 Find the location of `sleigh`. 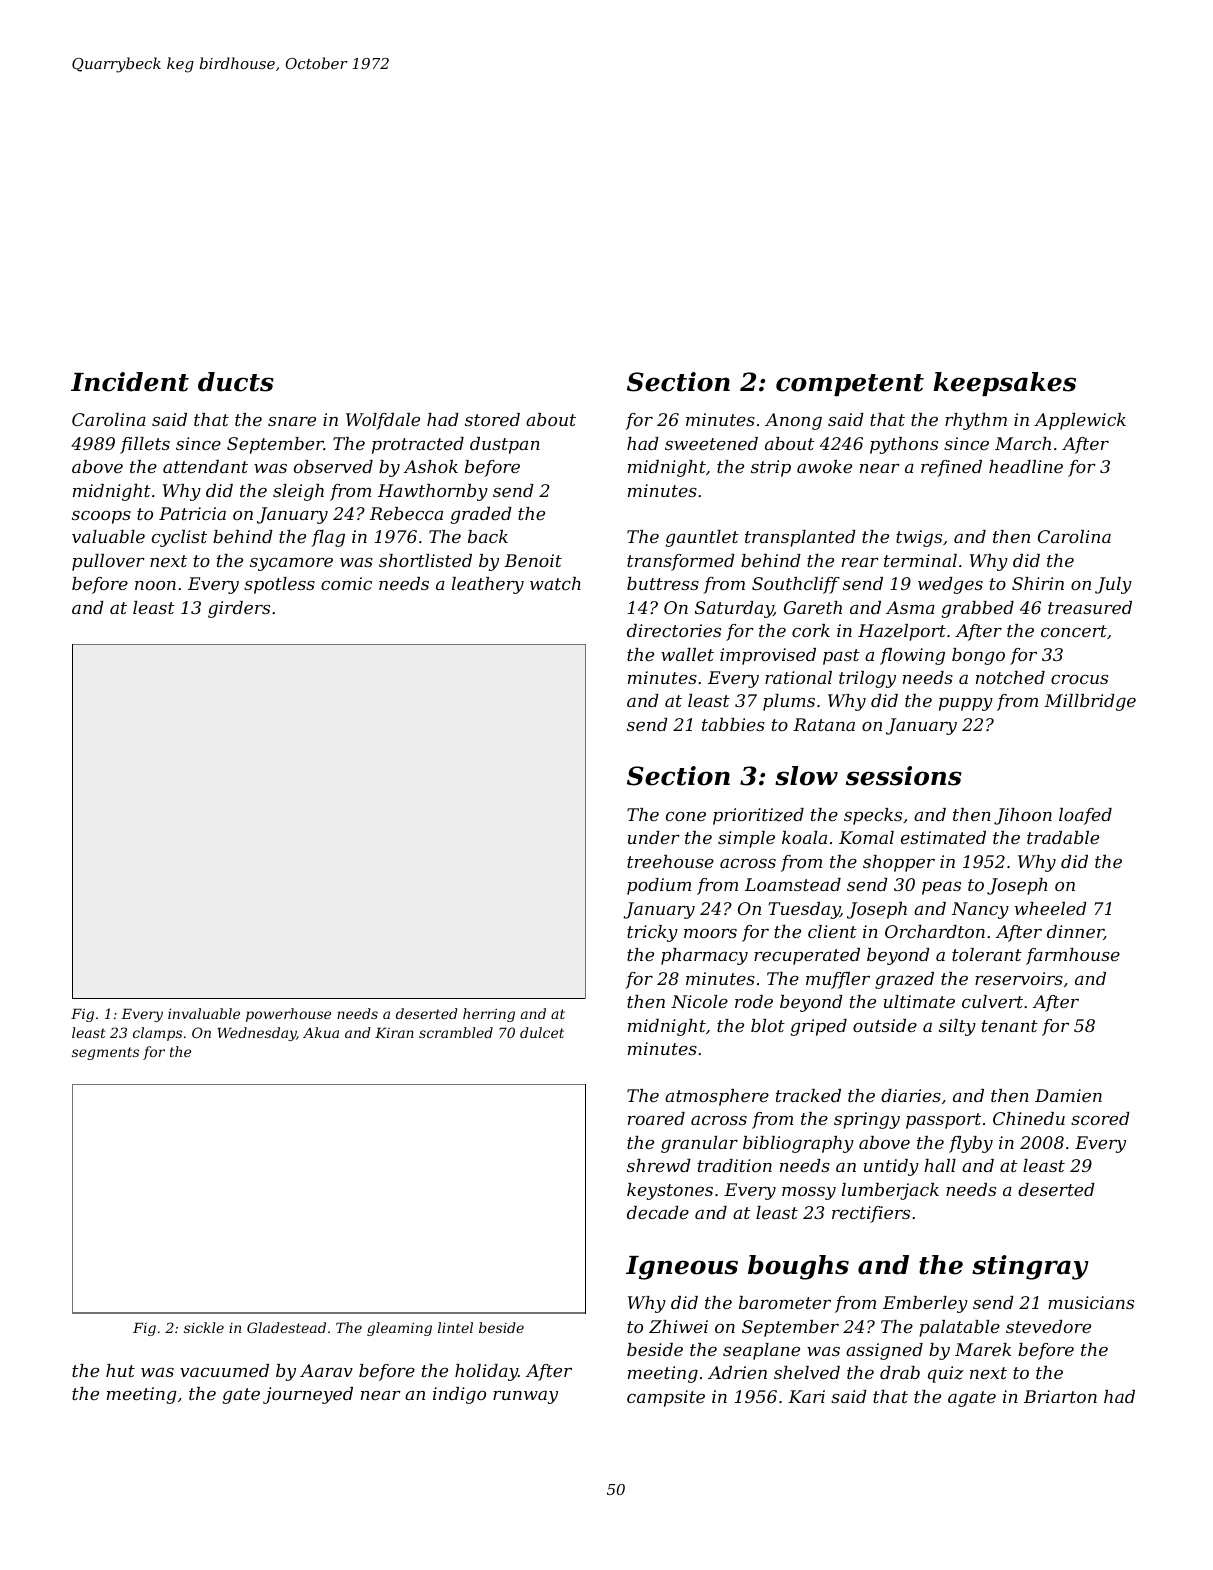

sleigh is located at coordinates (298, 492).
